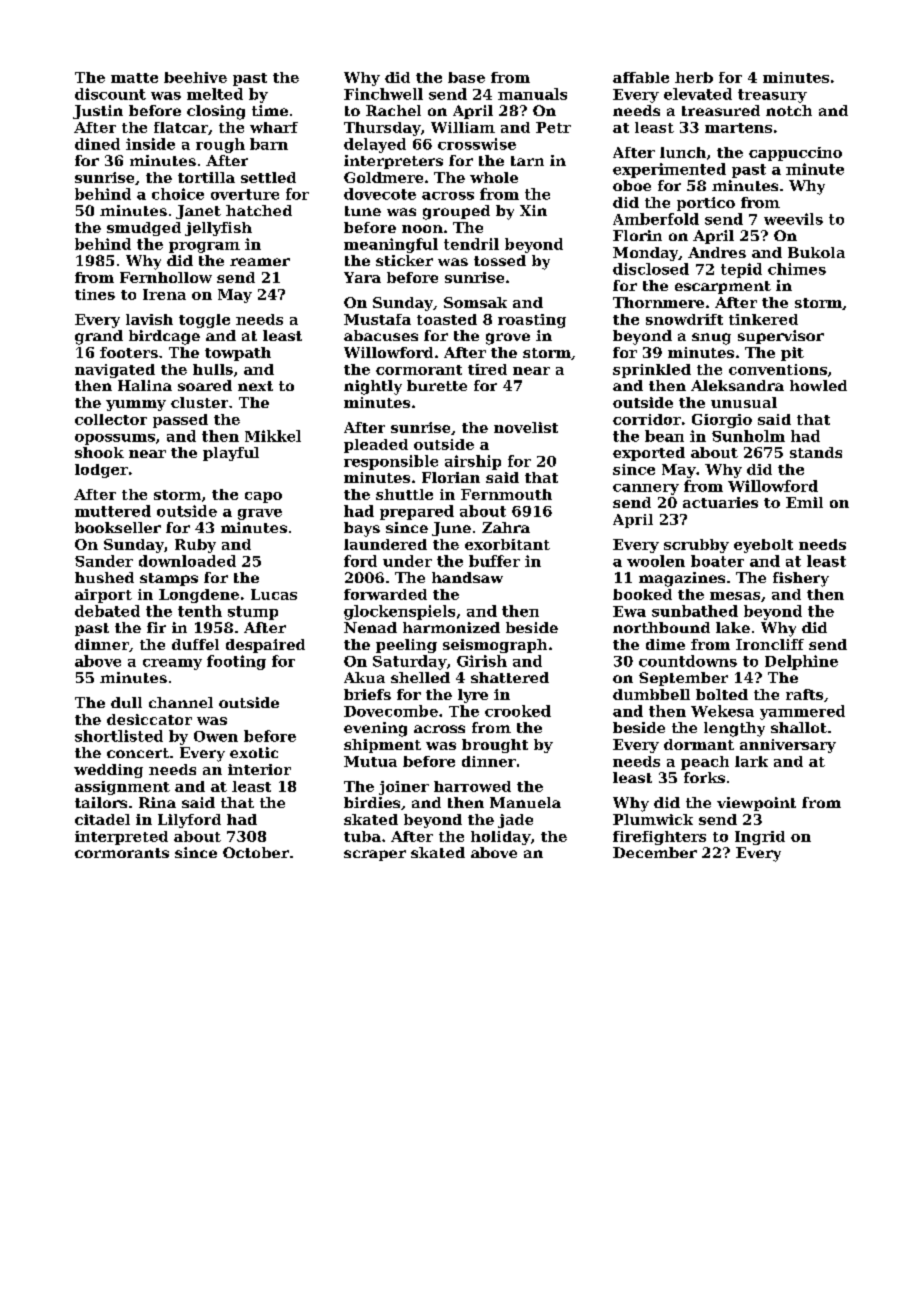 The height and width of the screenshot is (1308, 924). What do you see at coordinates (501, 838) in the screenshot?
I see `holiday` at bounding box center [501, 838].
